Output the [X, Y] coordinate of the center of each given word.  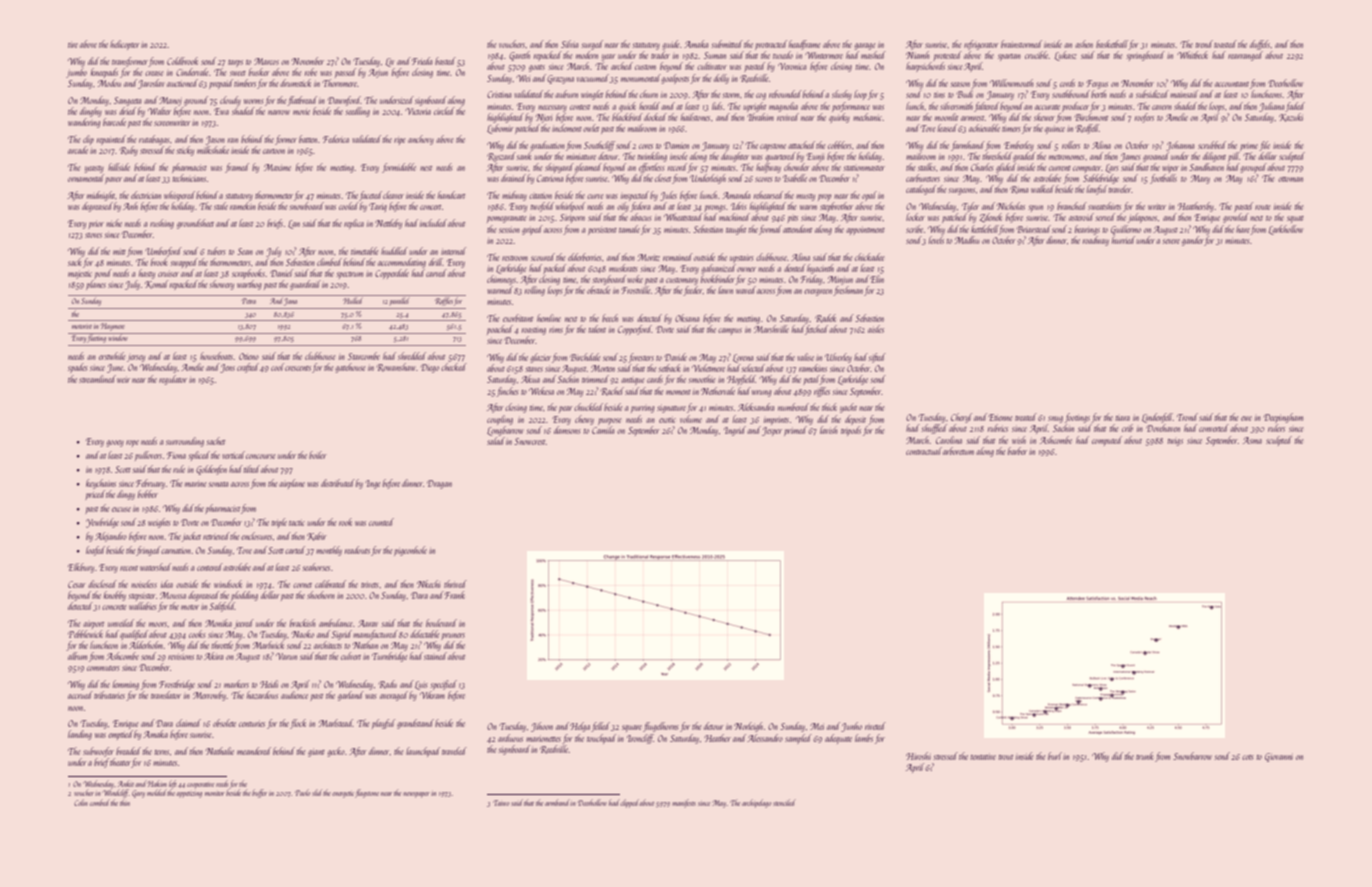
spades [78, 368]
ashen [1084, 44]
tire [73, 45]
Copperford [635, 330]
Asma [1252, 440]
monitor [215, 794]
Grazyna [560, 79]
